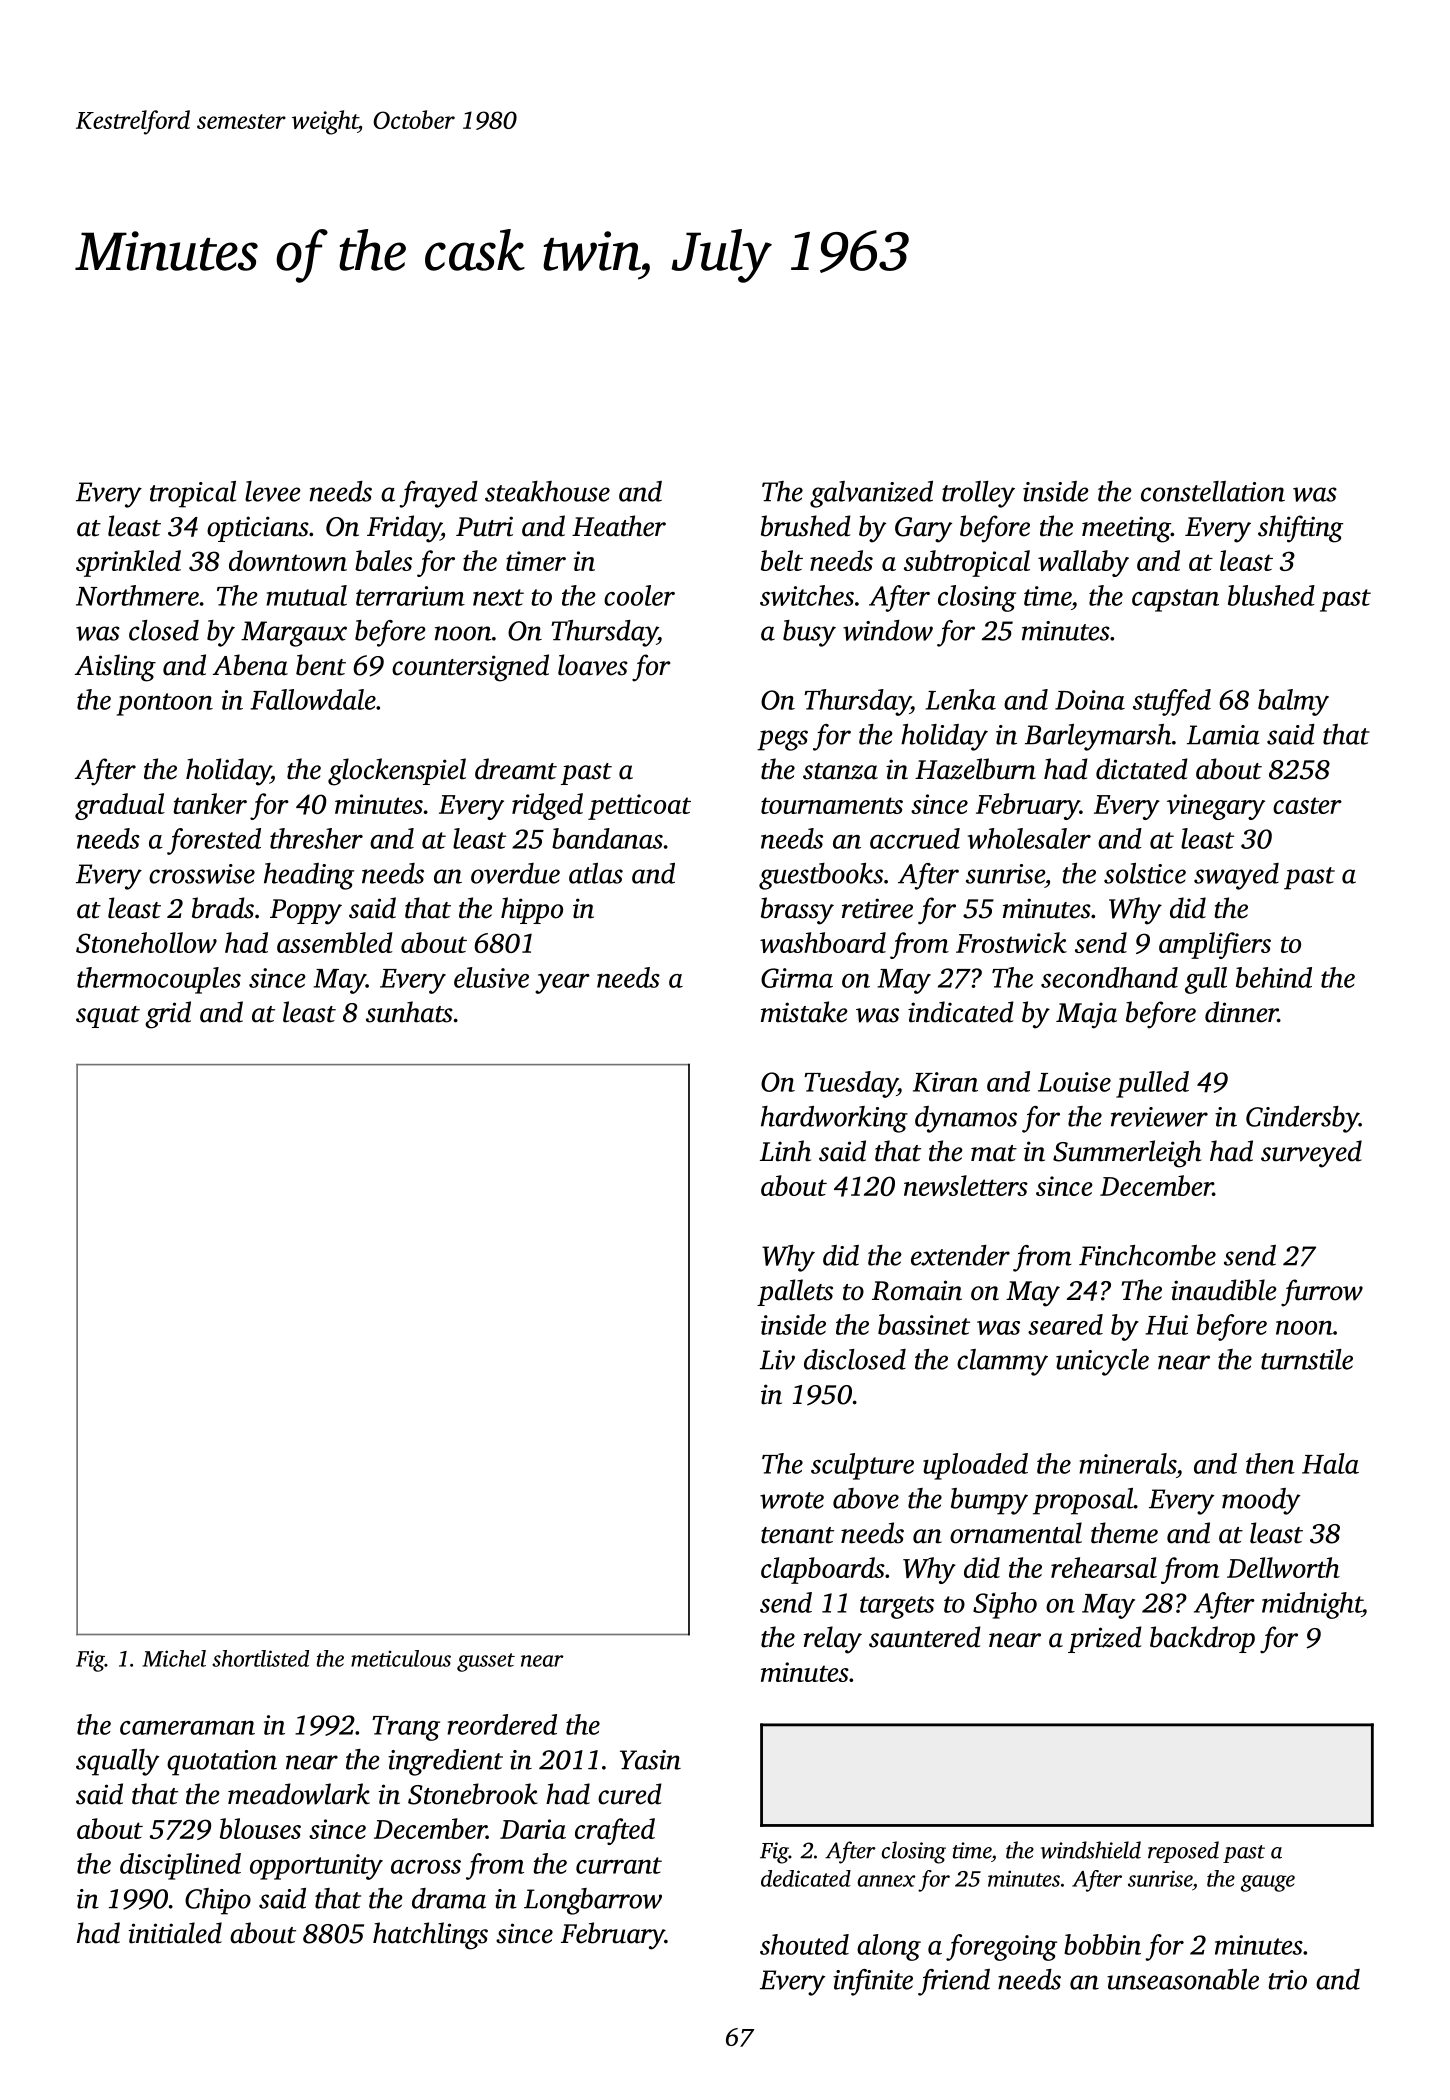 This image has width=1450, height=2100. What do you see at coordinates (639, 595) in the image?
I see `cooler` at bounding box center [639, 595].
